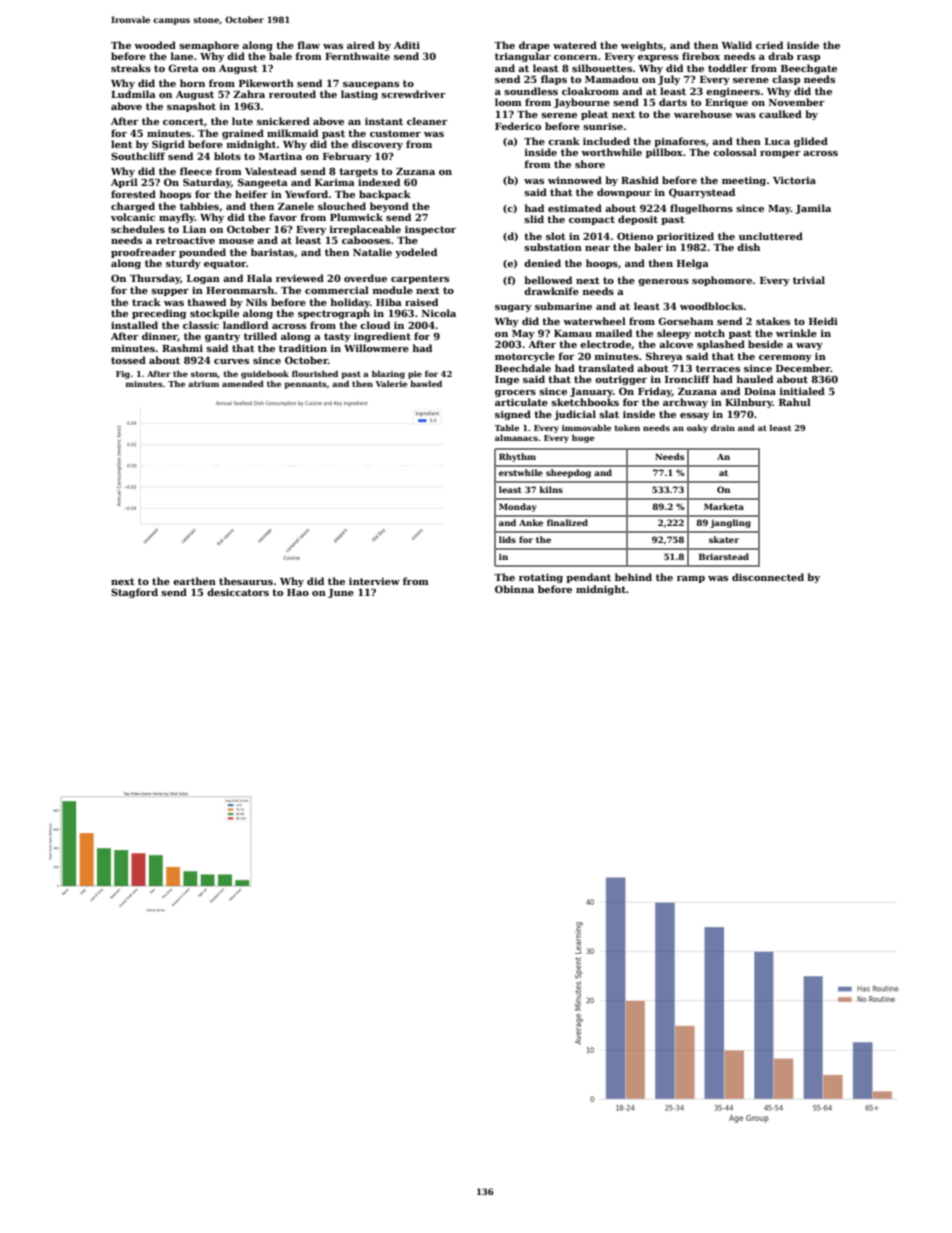  Describe the element at coordinates (389, 302) in the page. I see `Hiba` at that location.
